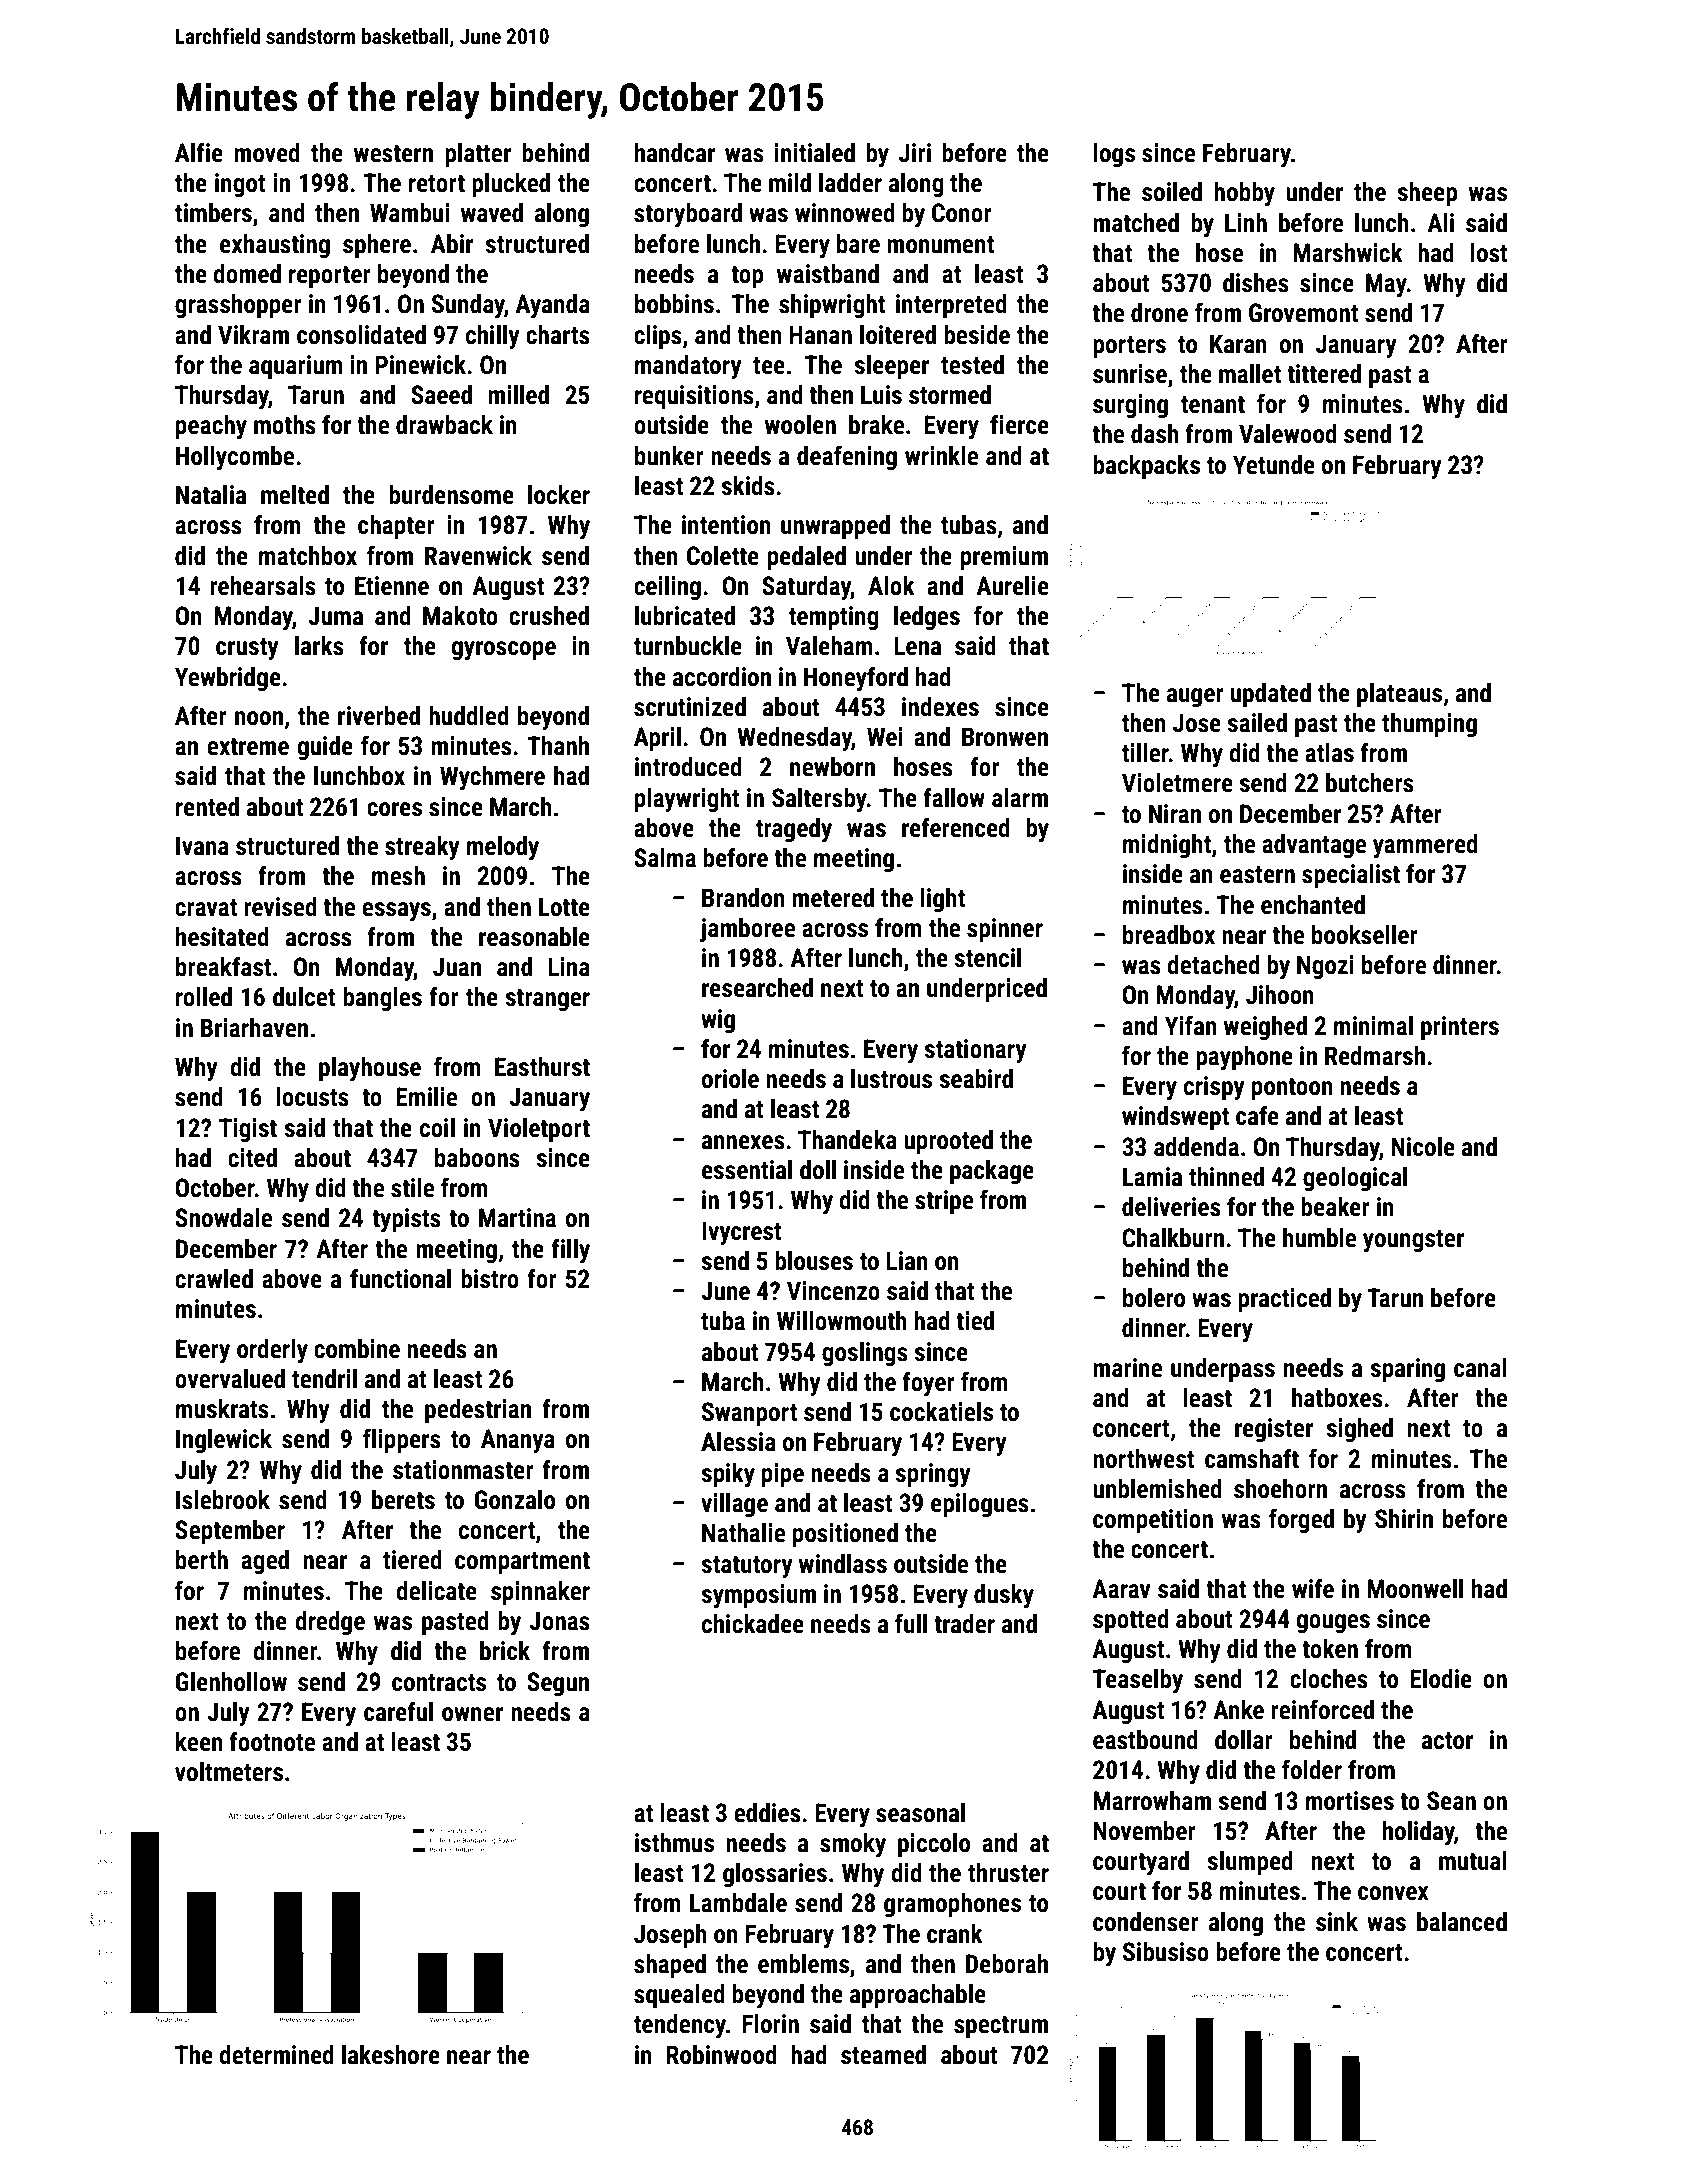 The image size is (1683, 2178). I want to click on Grovemont, so click(1304, 313).
